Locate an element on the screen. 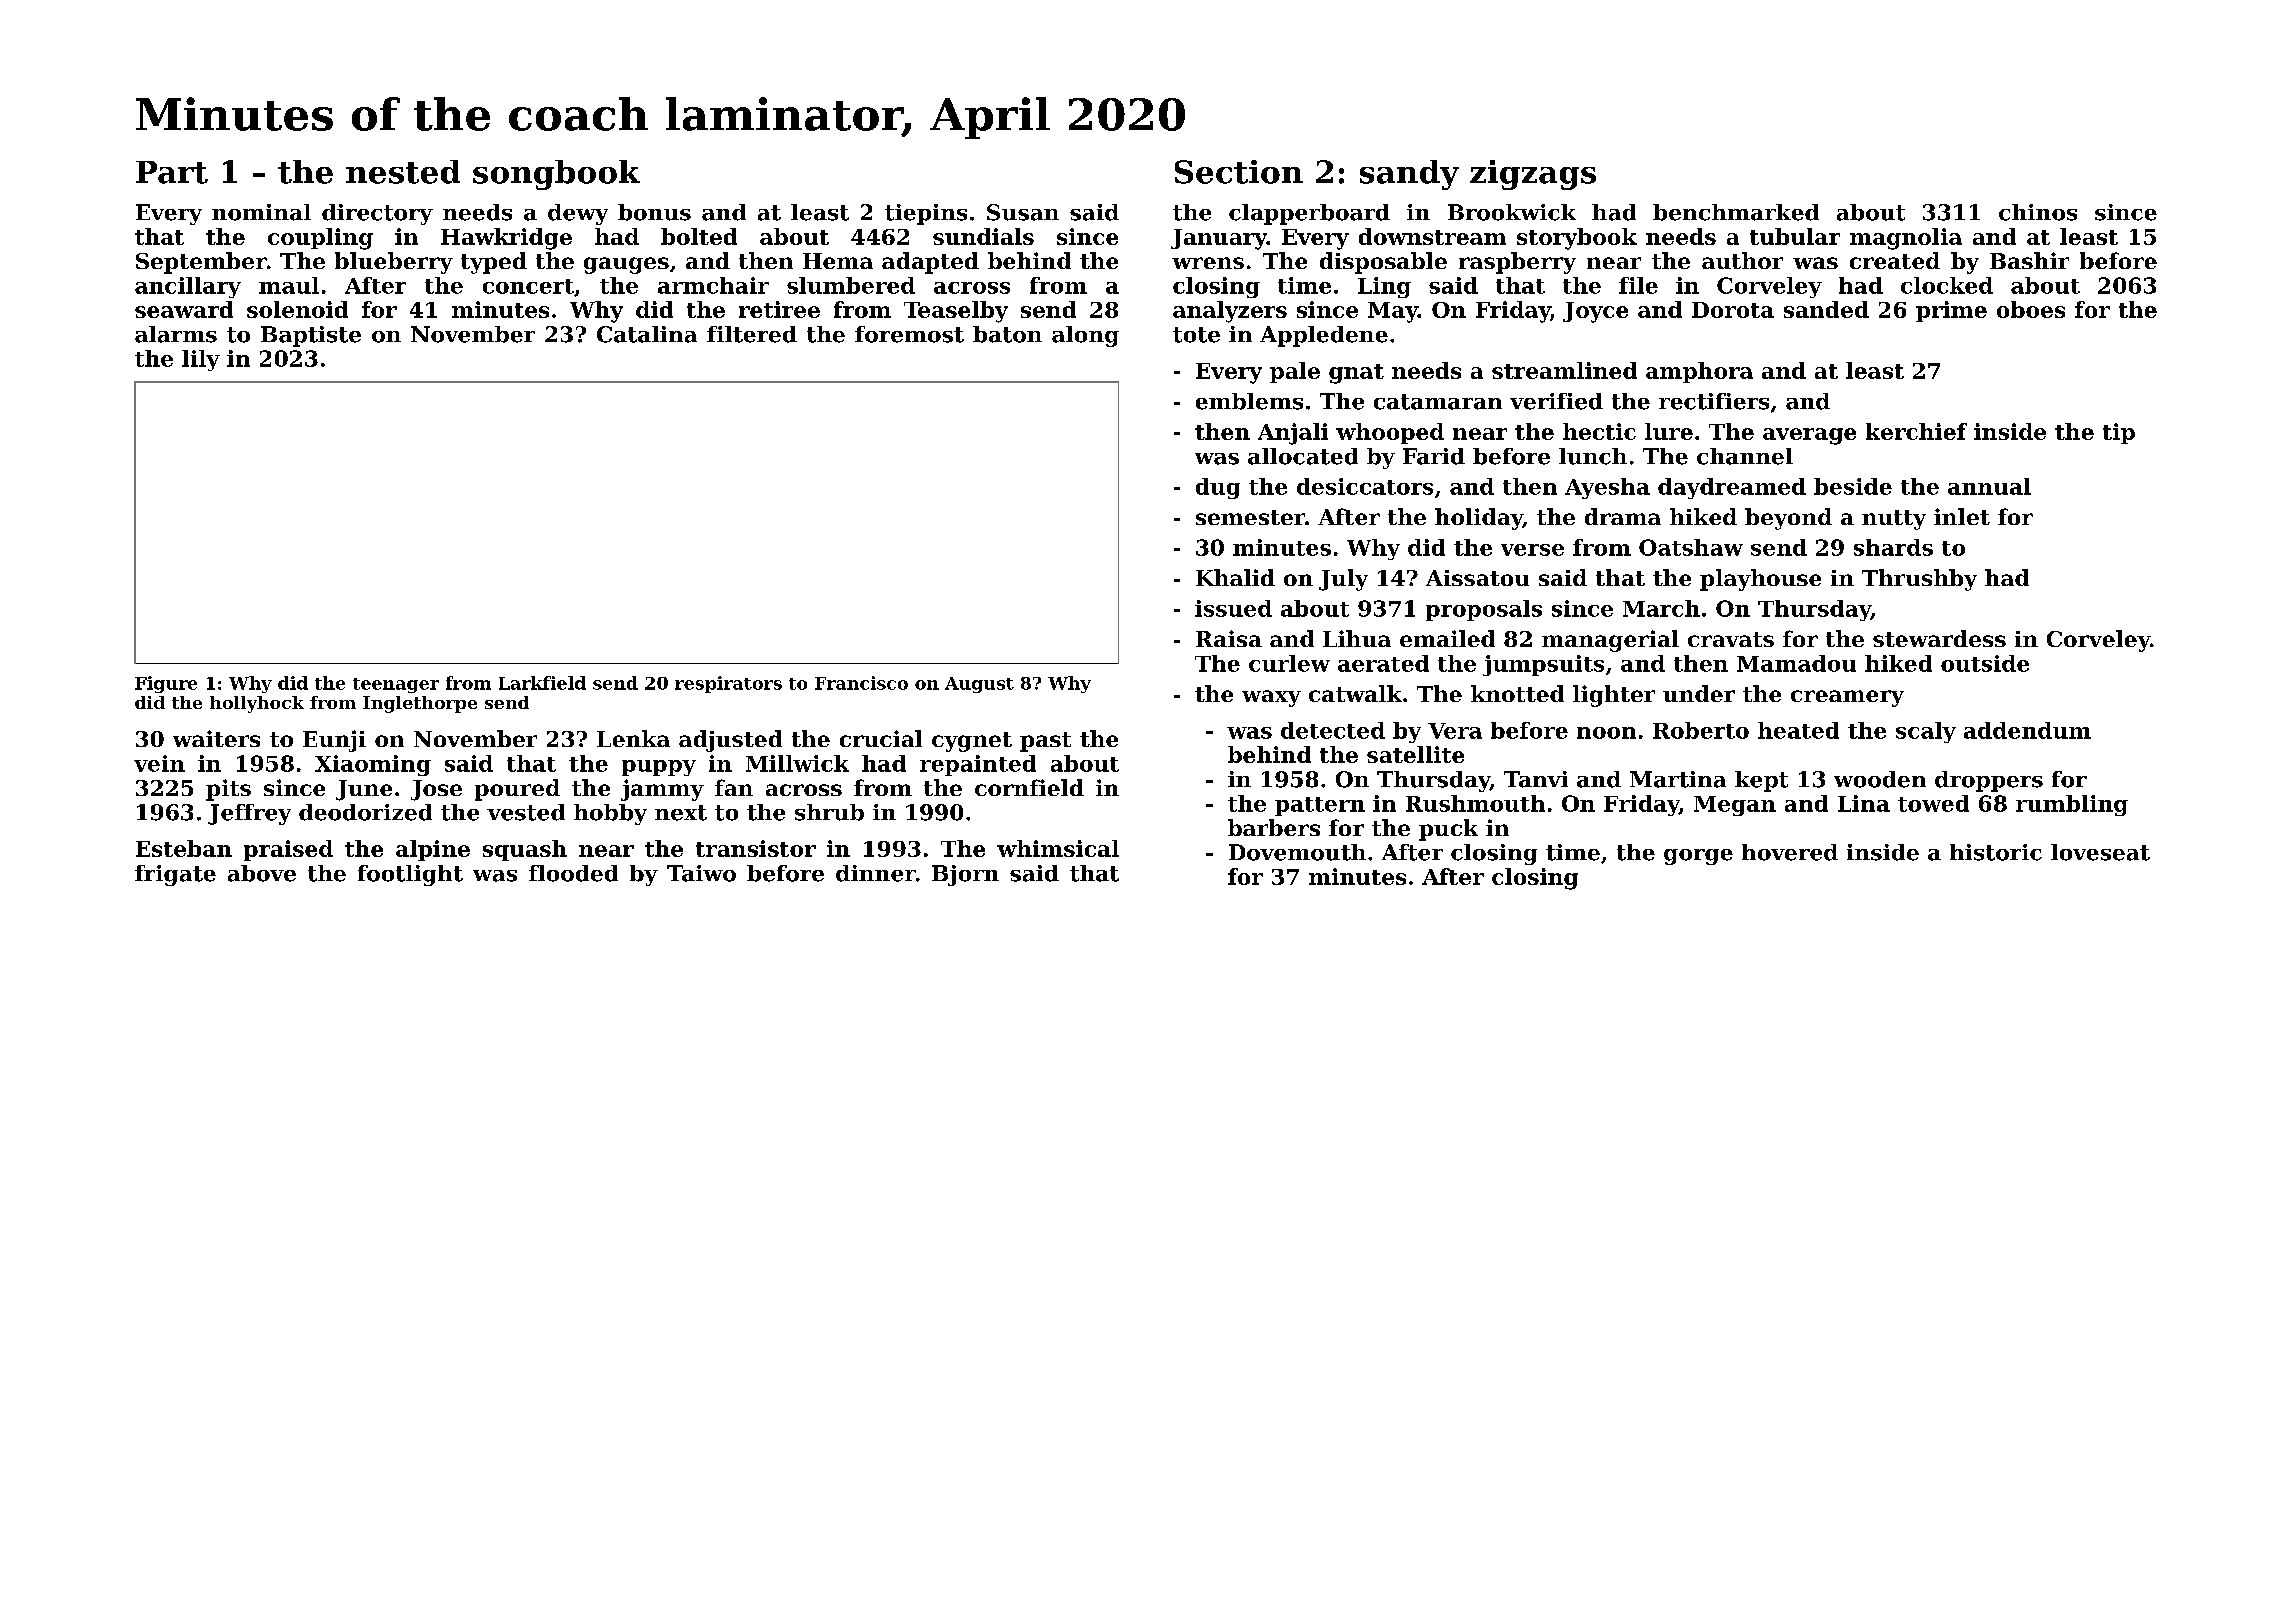  songbook is located at coordinates (556, 175).
